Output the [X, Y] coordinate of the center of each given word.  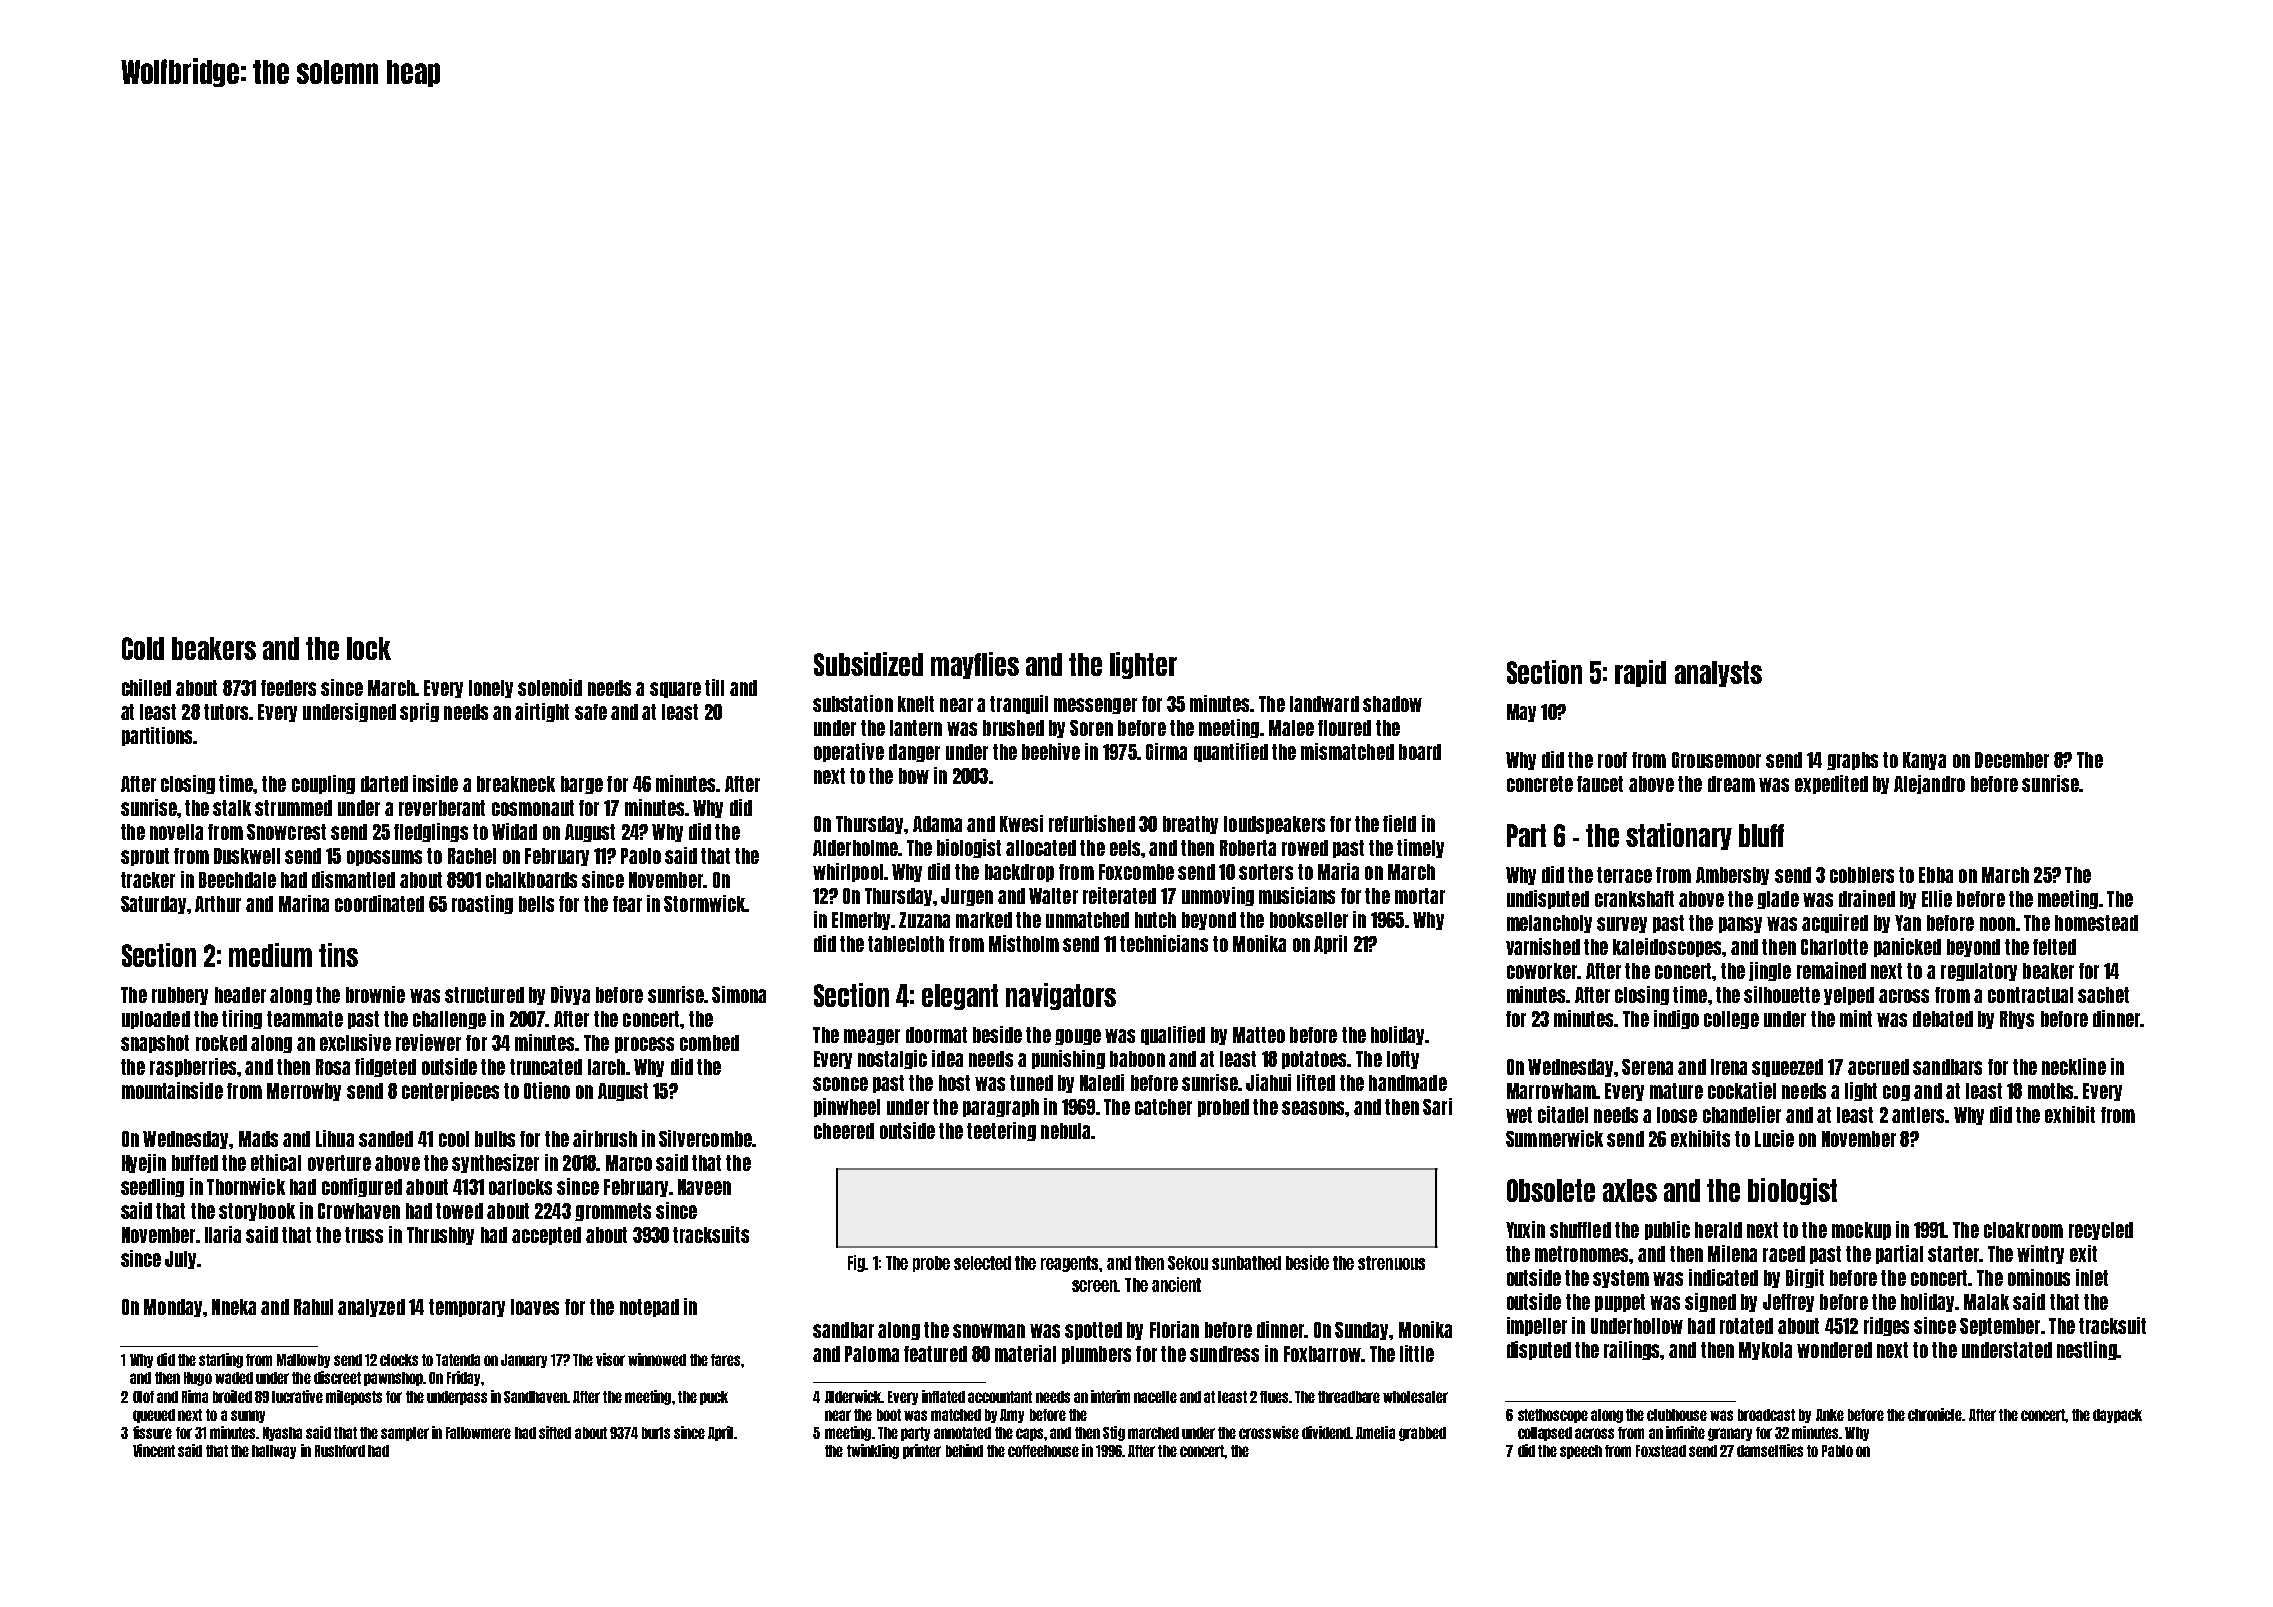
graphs [1852, 761]
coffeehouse [1043, 1451]
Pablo [1837, 1451]
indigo [1676, 1019]
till [714, 687]
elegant [960, 997]
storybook [257, 1212]
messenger [1095, 706]
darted [384, 784]
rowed [1305, 848]
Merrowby [304, 1092]
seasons [1313, 1108]
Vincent [154, 1450]
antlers [1918, 1115]
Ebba [1936, 875]
